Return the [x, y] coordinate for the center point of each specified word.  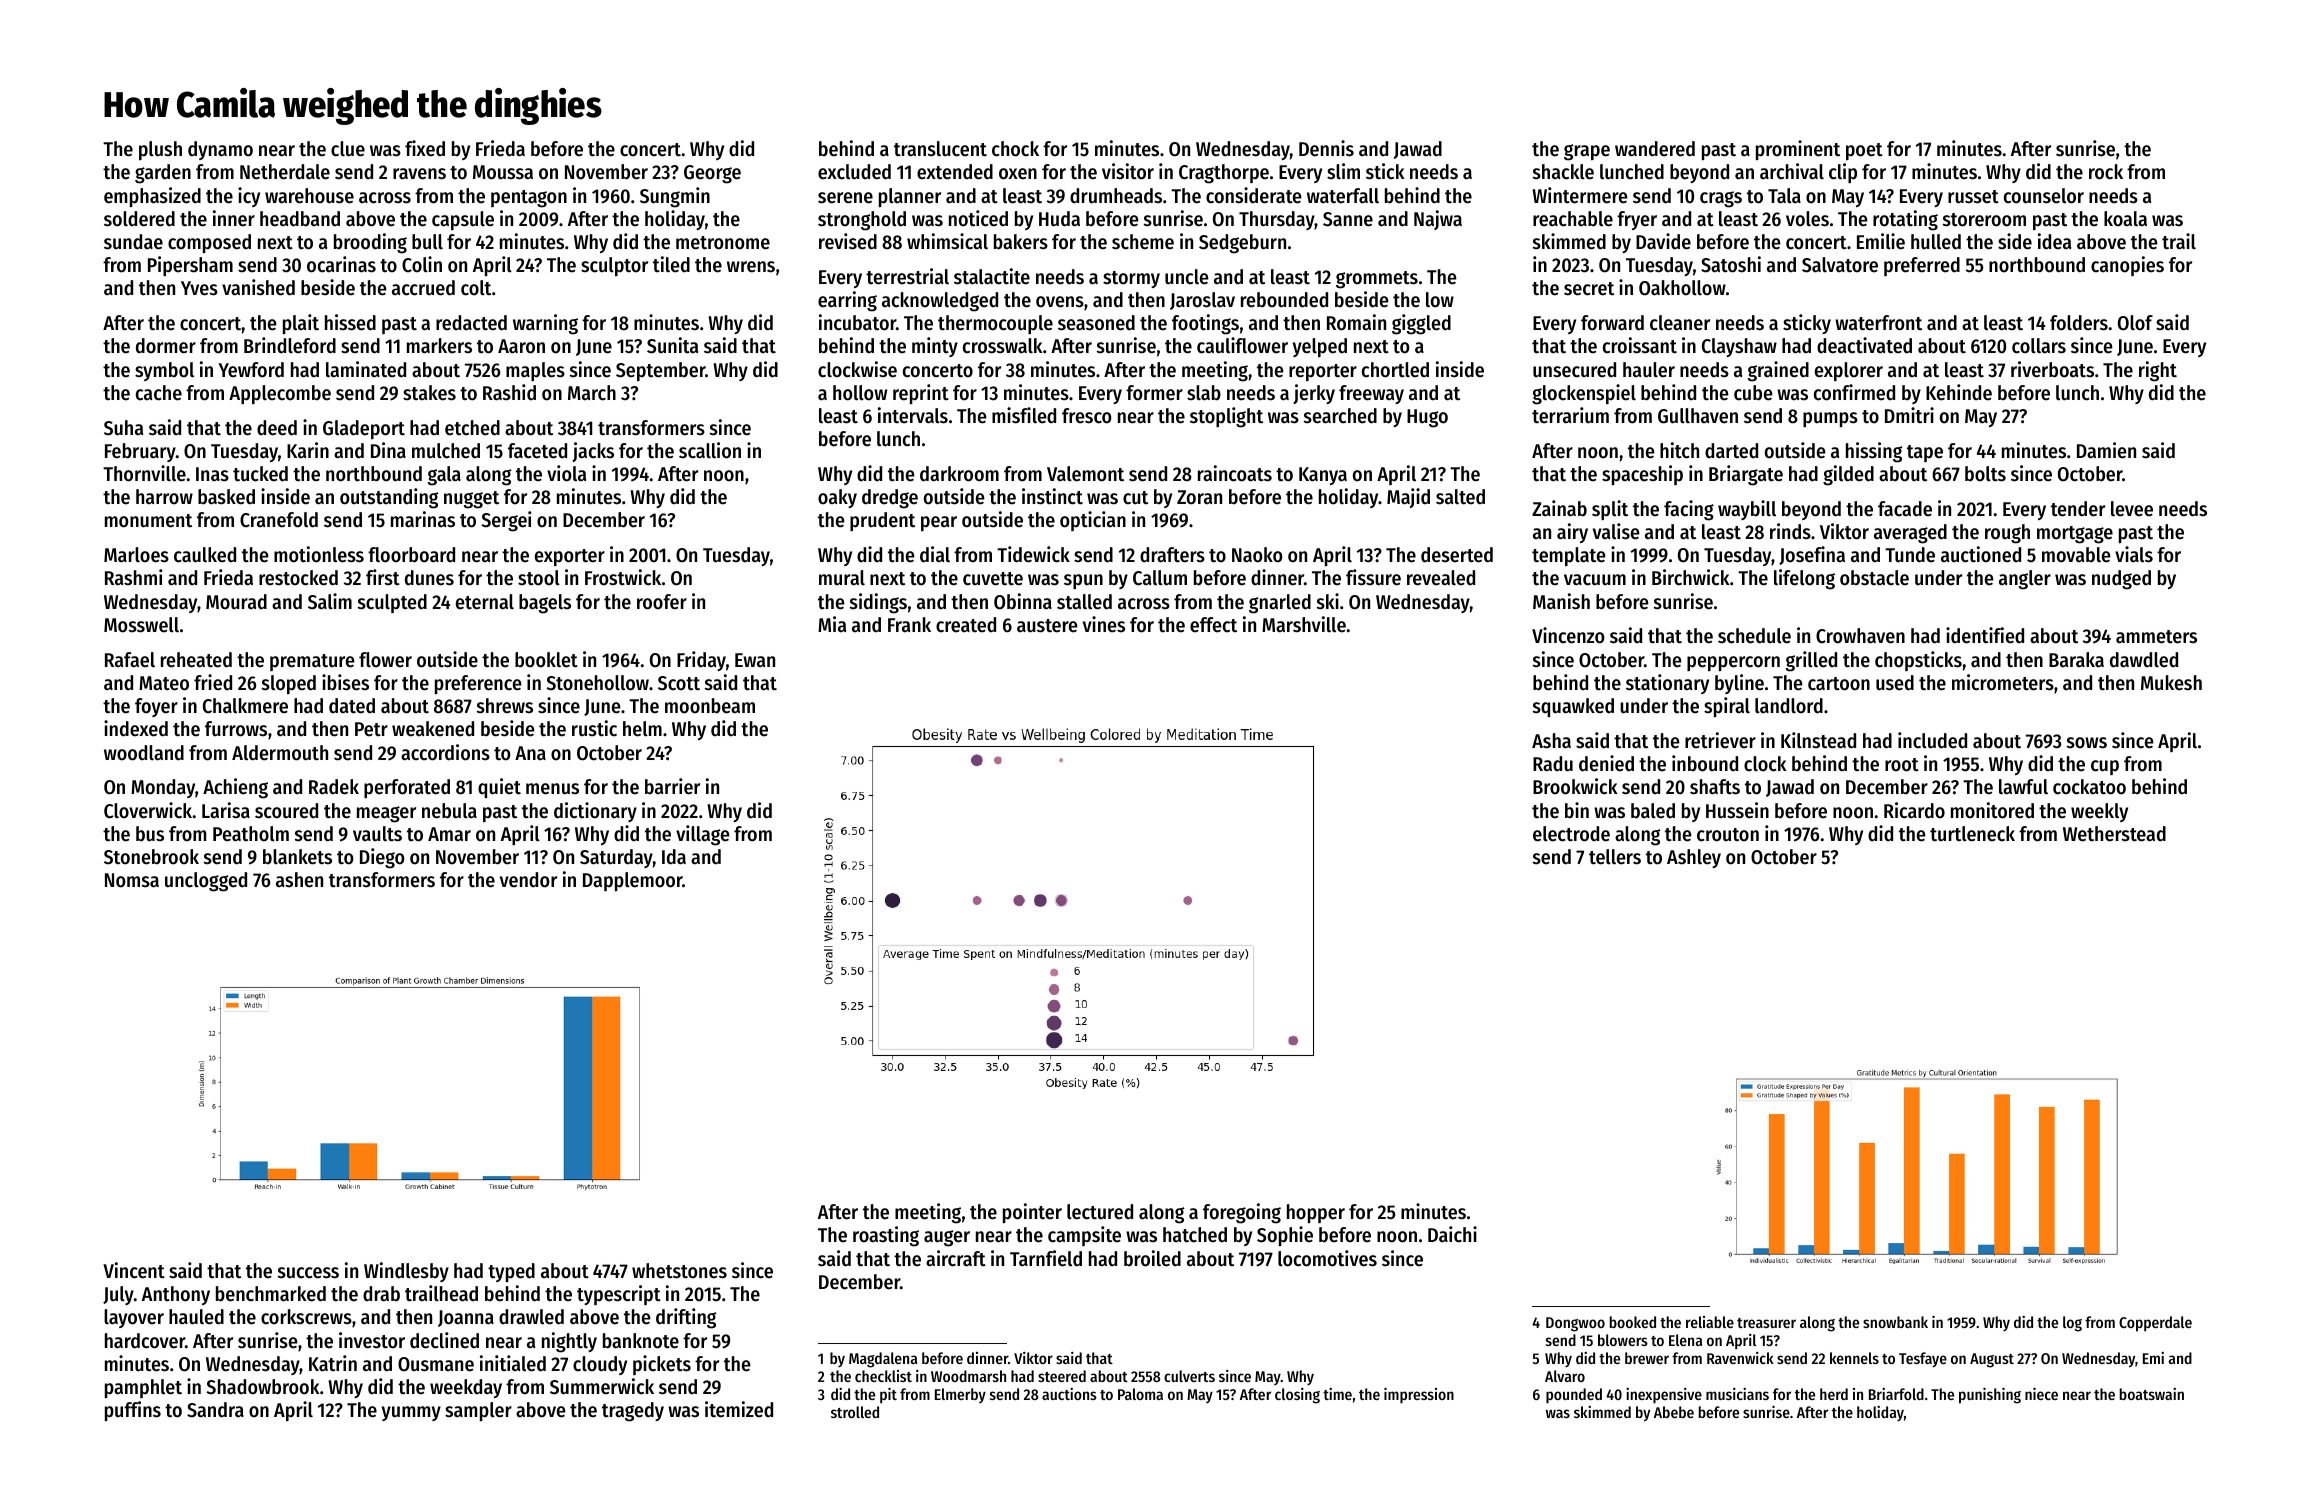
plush [160, 150]
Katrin [333, 1363]
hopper [1316, 1213]
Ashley [1694, 858]
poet [1864, 151]
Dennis [1326, 148]
